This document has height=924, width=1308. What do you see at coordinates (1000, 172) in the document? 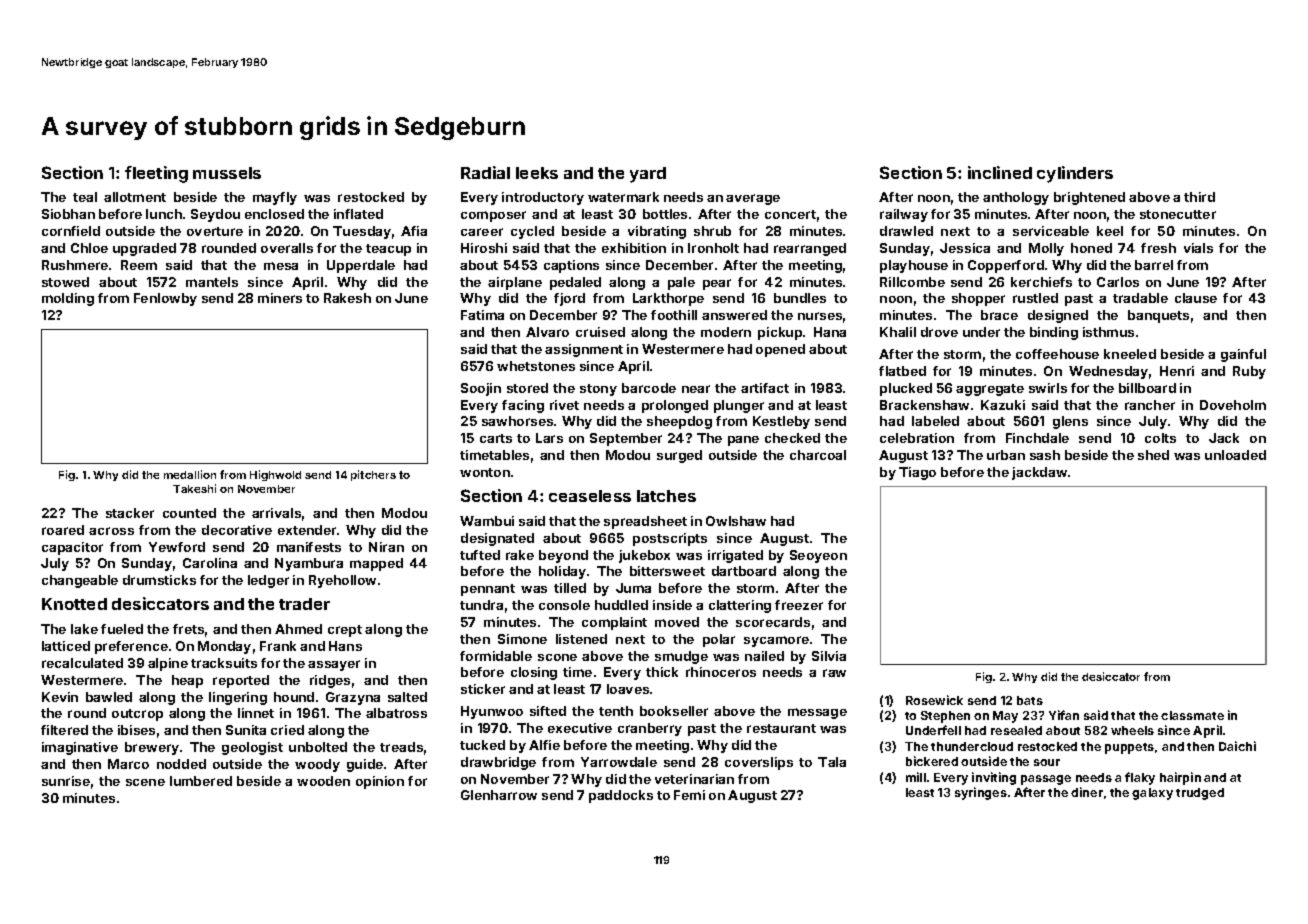
I see `inclined` at bounding box center [1000, 172].
